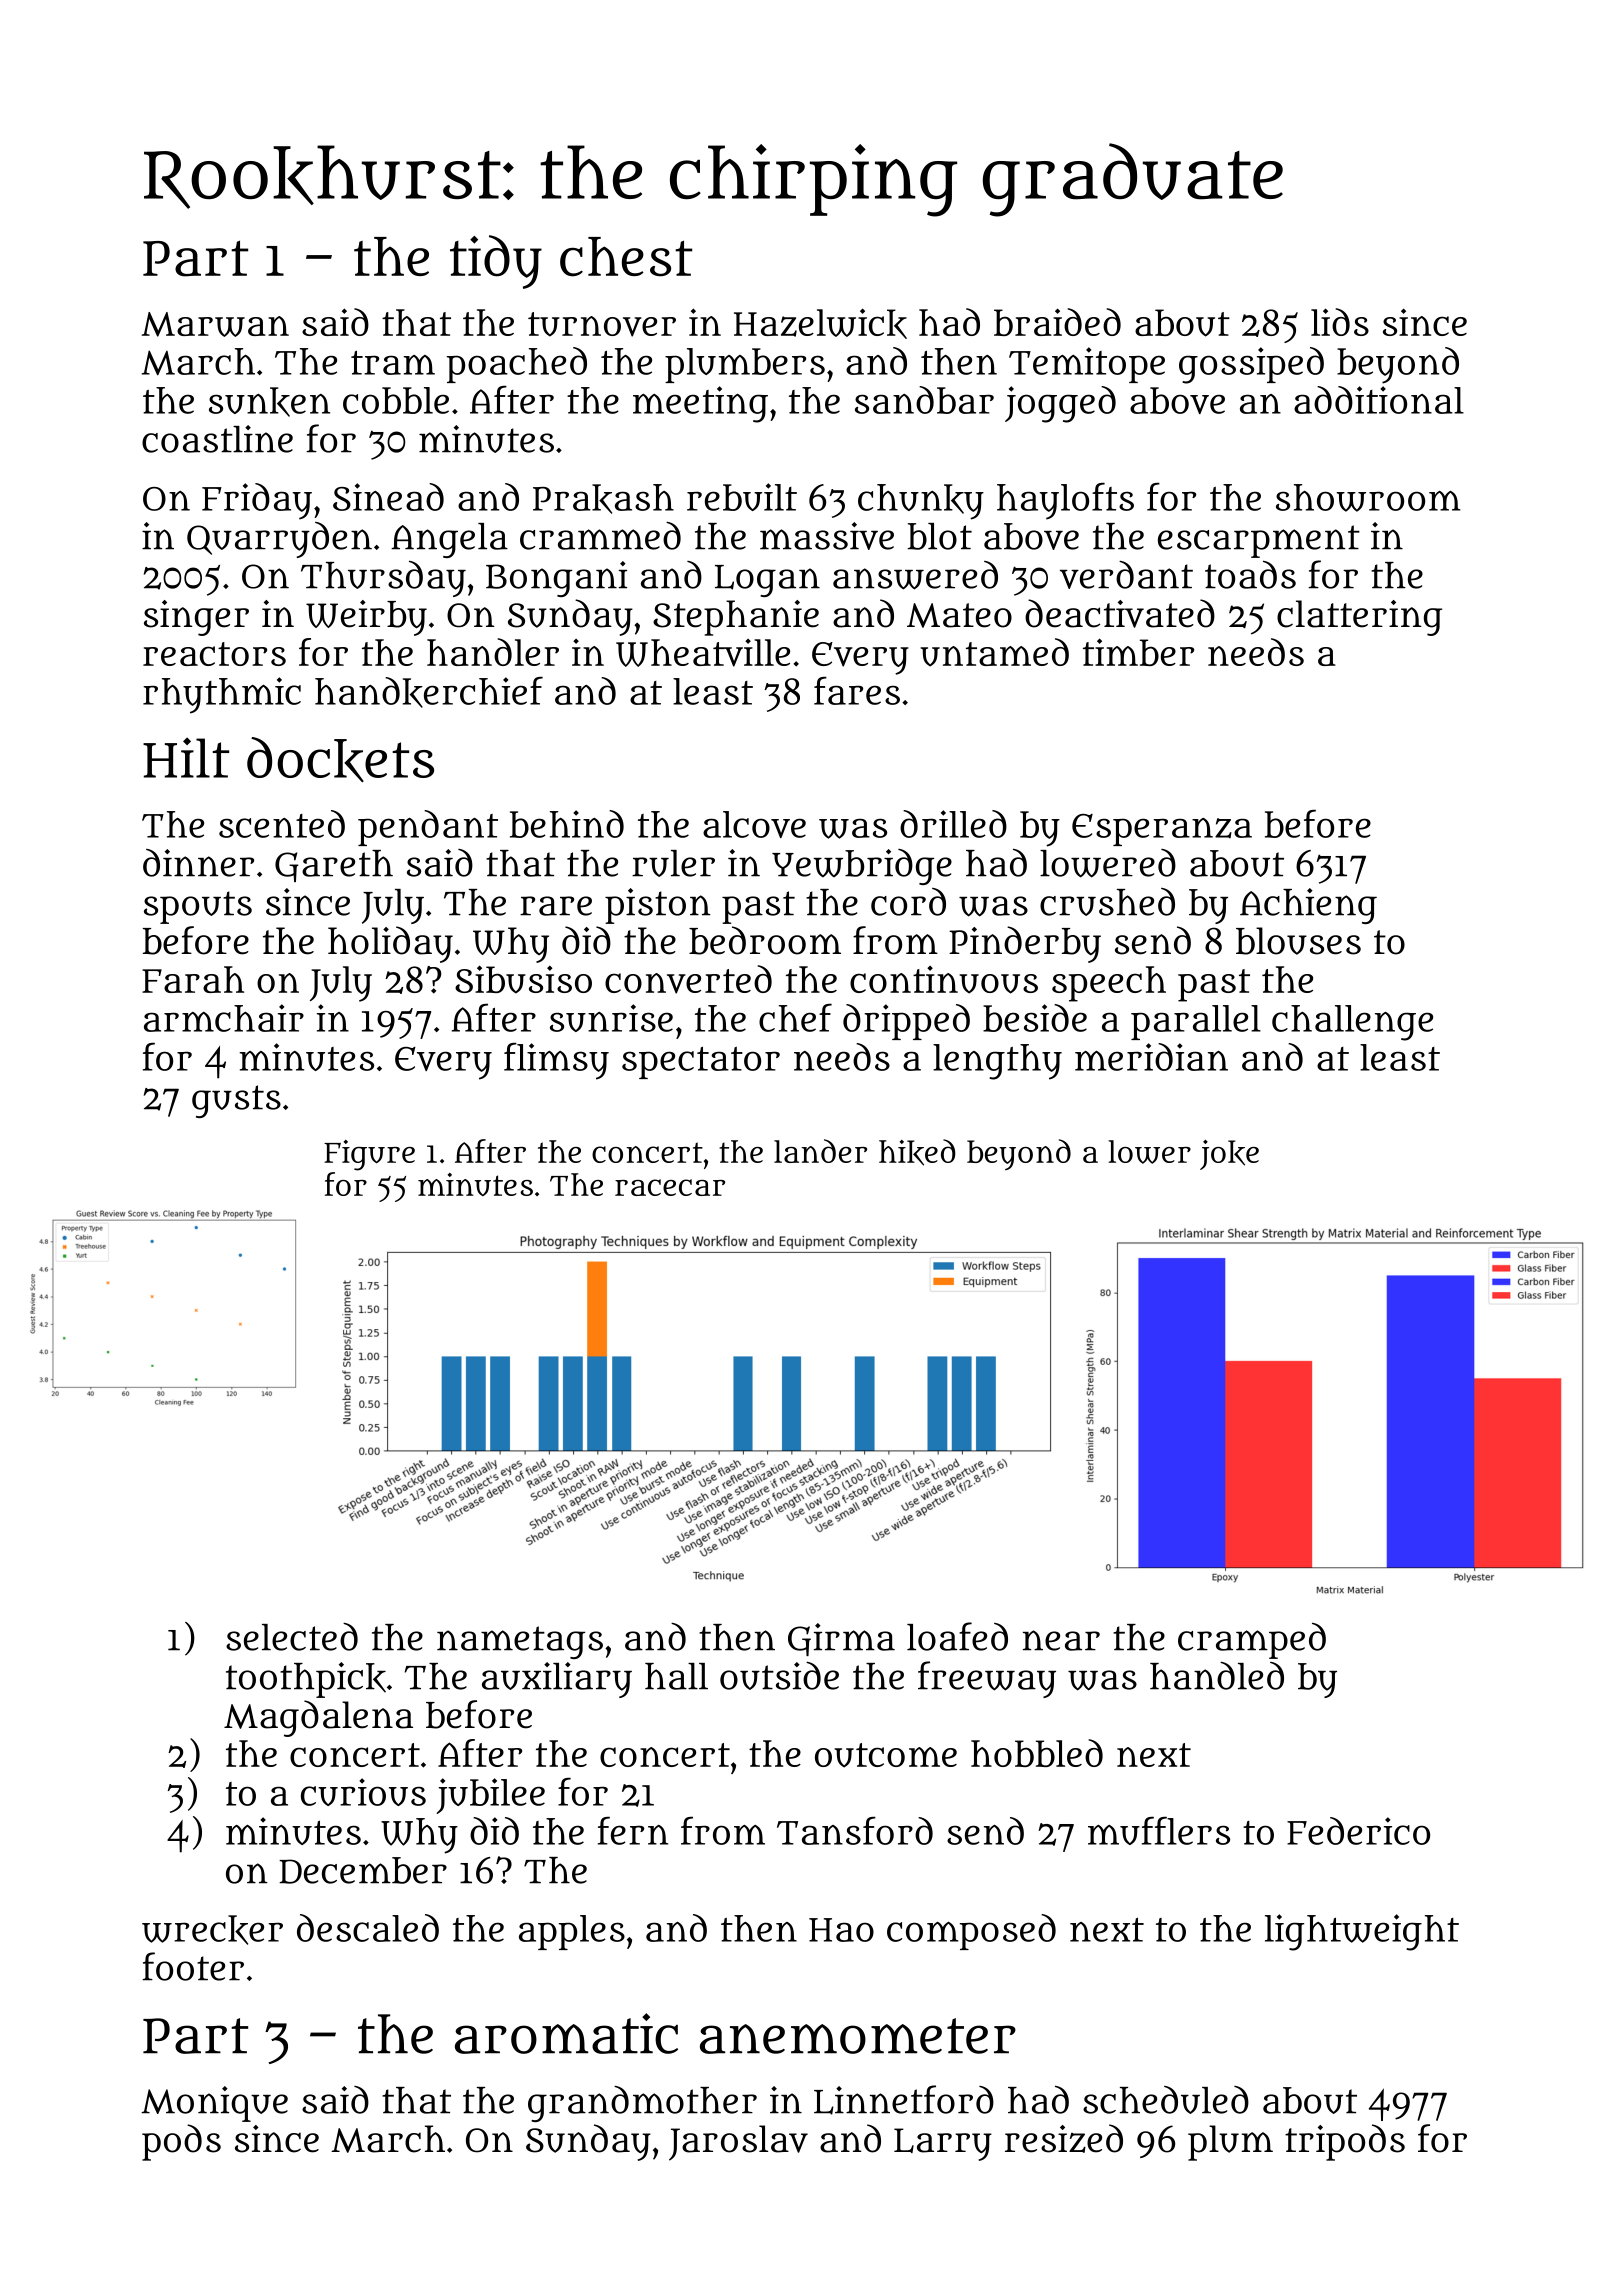 The width and height of the screenshot is (1620, 2292). What do you see at coordinates (1252, 1640) in the screenshot?
I see `cramped` at bounding box center [1252, 1640].
